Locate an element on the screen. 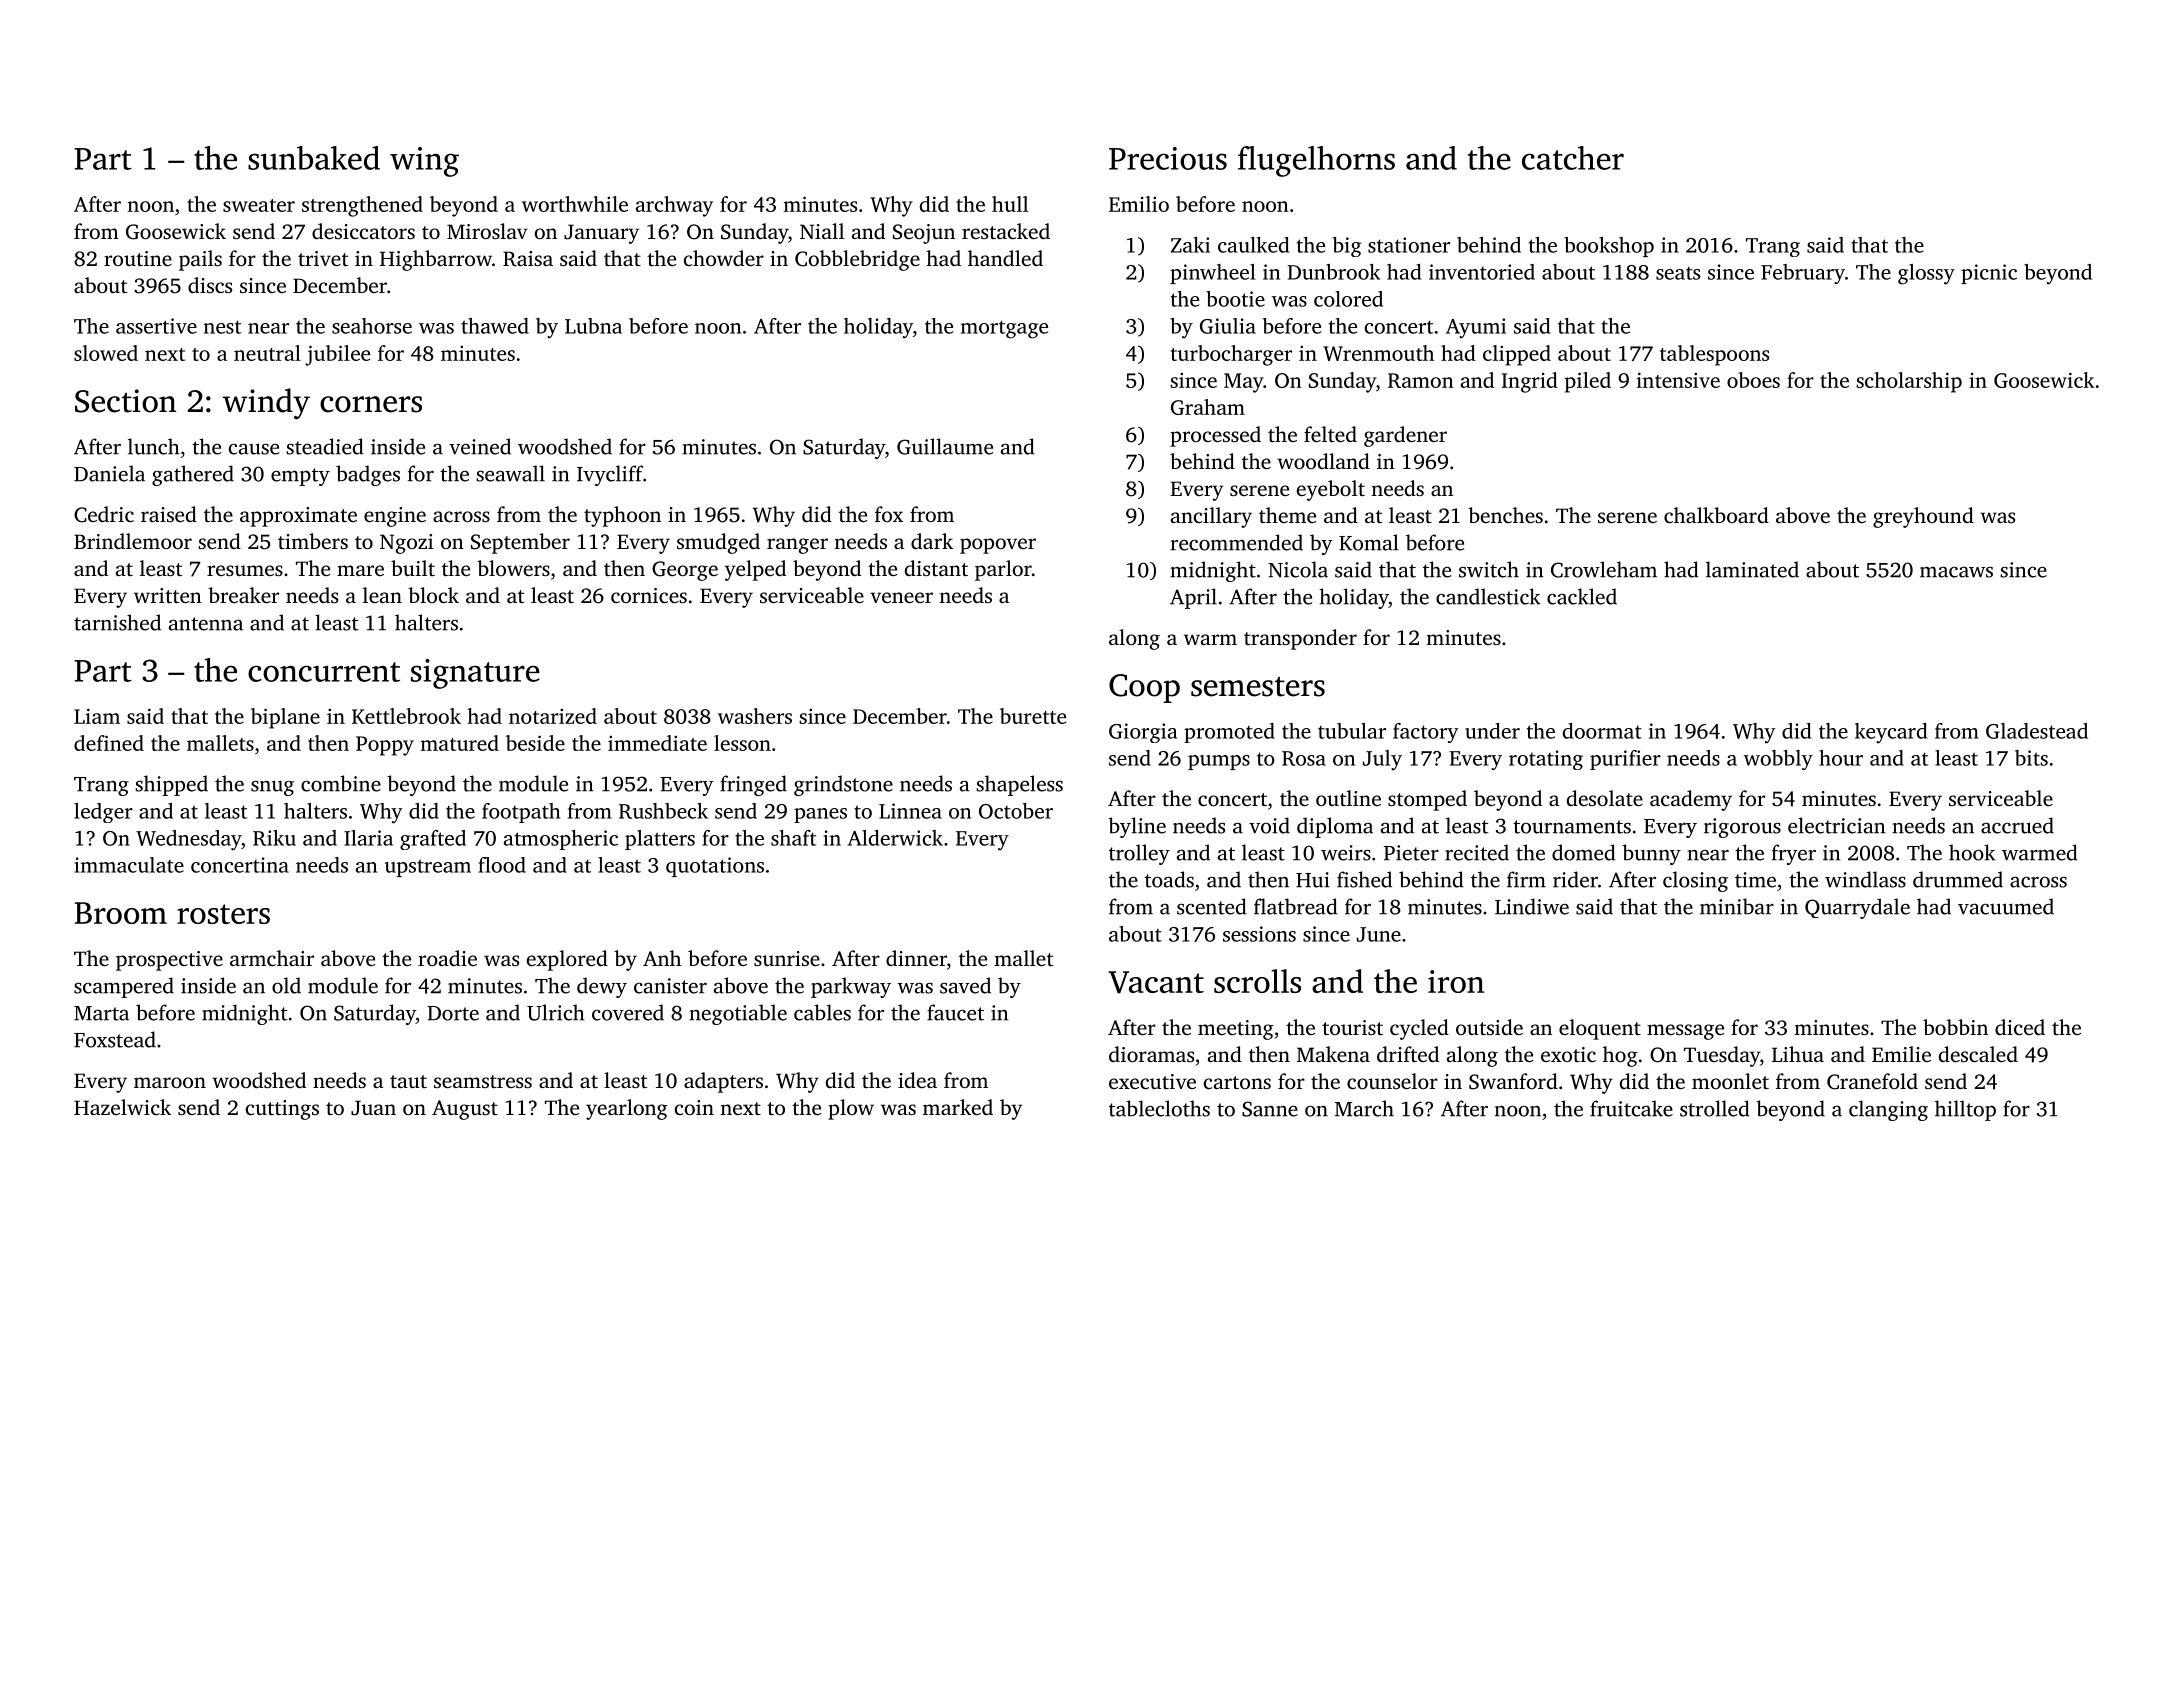 The width and height of the screenshot is (2178, 1683). scholarship is located at coordinates (1909, 382).
